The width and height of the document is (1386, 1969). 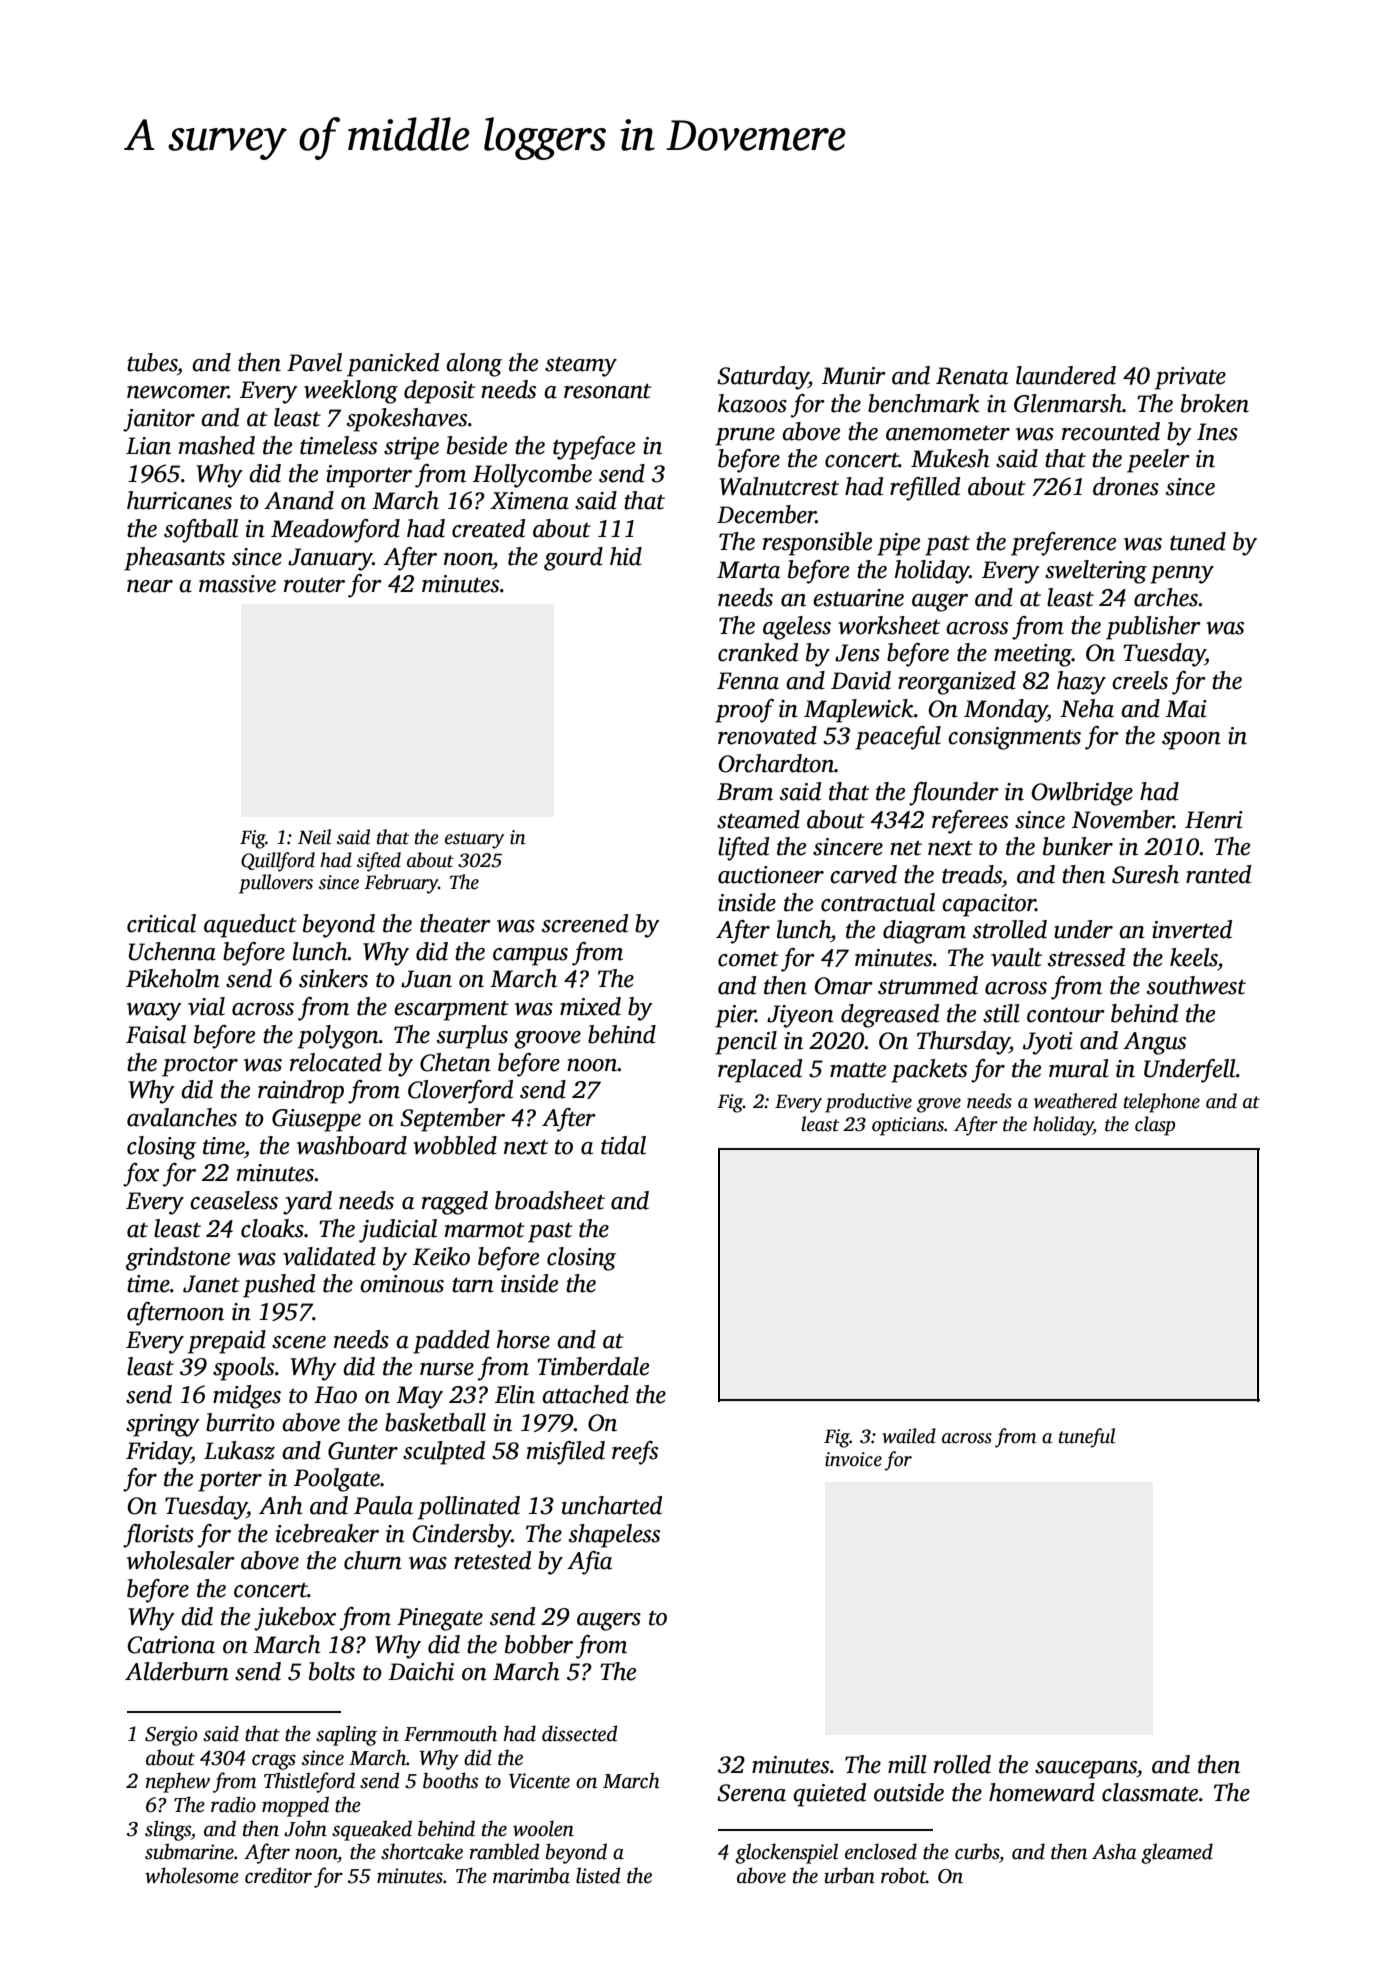 I want to click on invoice, so click(x=853, y=1459).
